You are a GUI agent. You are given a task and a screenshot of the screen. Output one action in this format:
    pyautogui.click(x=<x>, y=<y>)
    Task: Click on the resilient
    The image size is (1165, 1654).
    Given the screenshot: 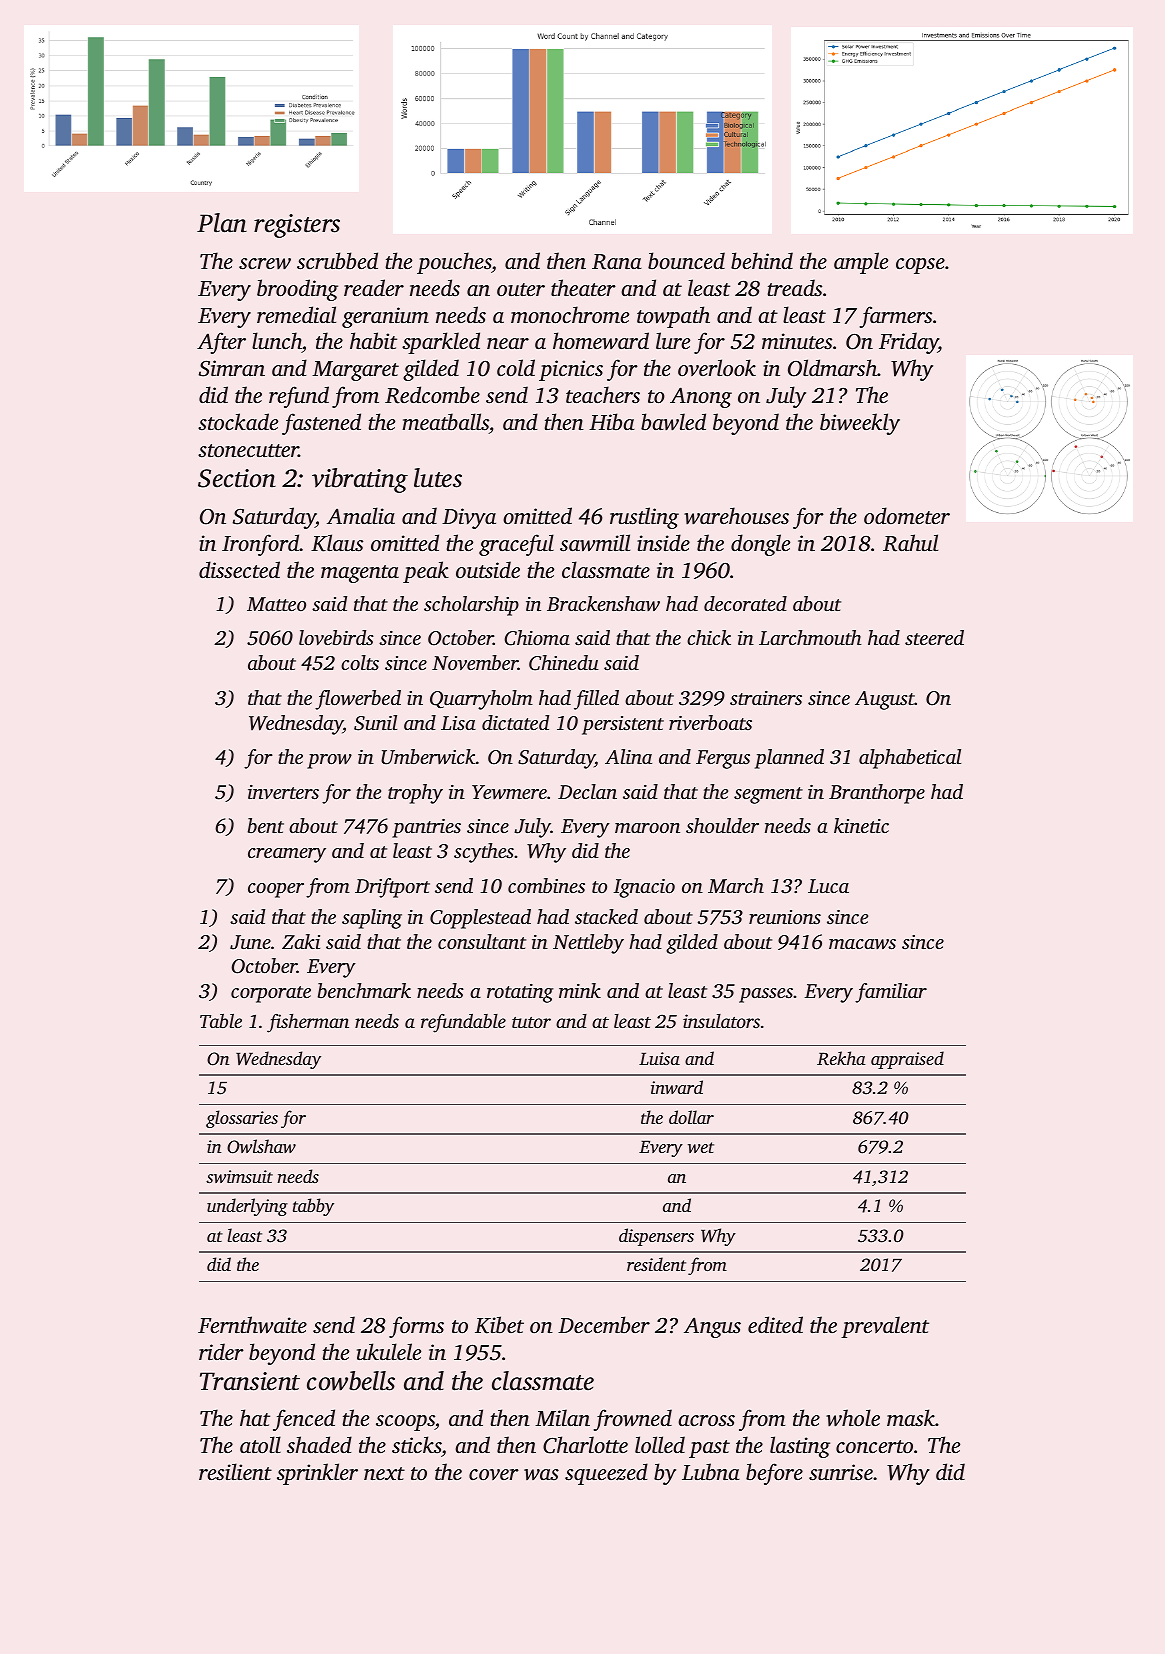 What is the action you would take?
    pyautogui.click(x=235, y=1471)
